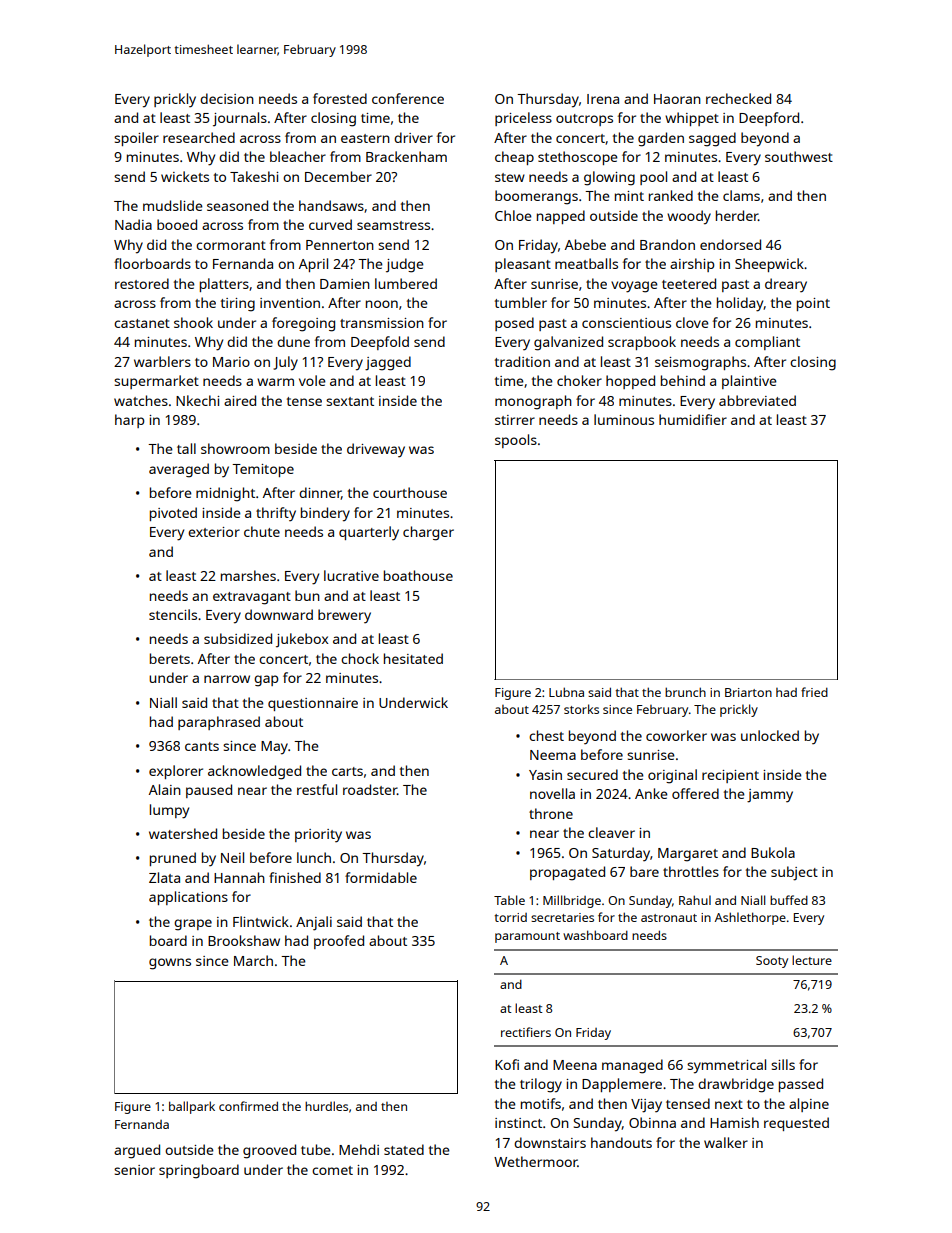 The image size is (952, 1233). I want to click on Neema, so click(553, 755).
